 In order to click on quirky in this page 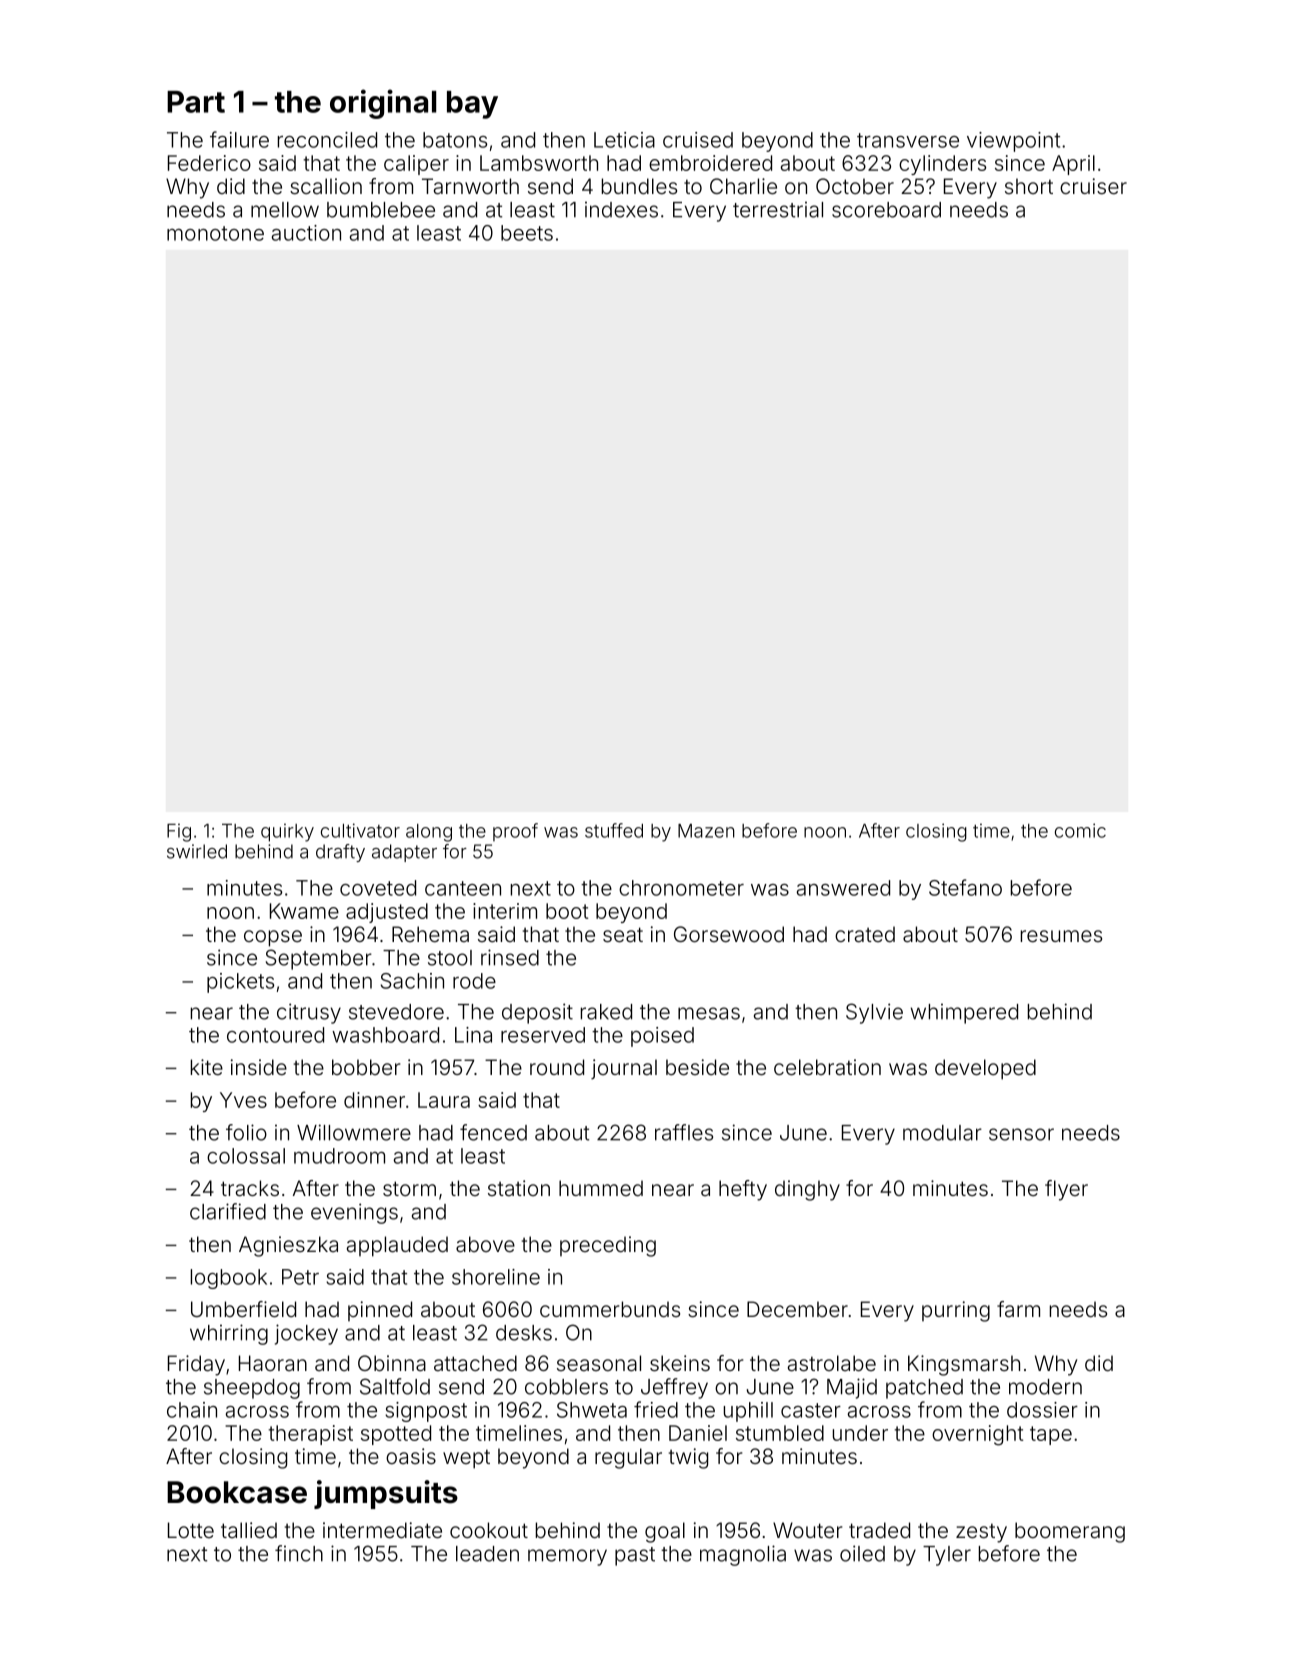, I will do `click(287, 833)`.
